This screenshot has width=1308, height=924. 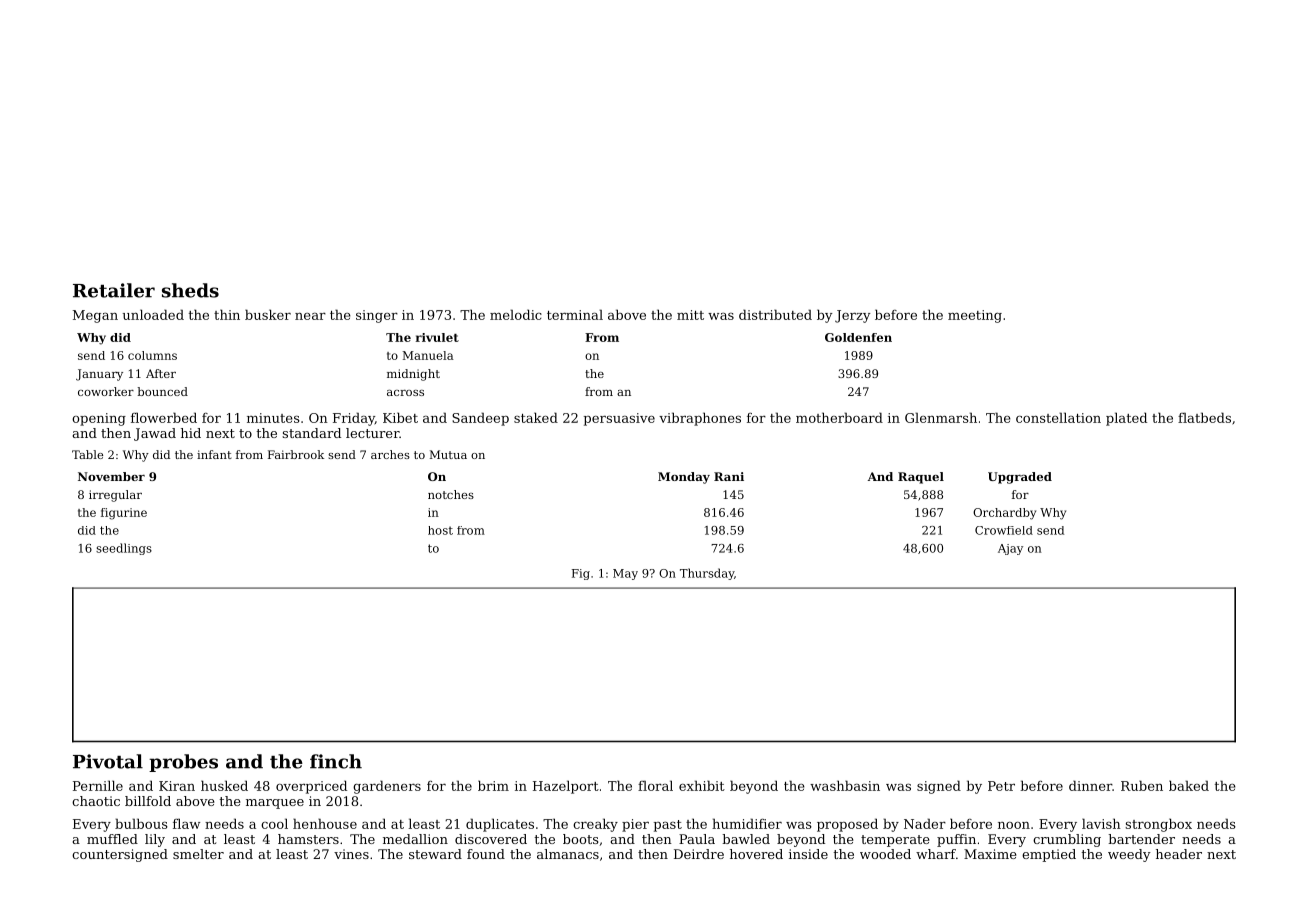 What do you see at coordinates (516, 314) in the screenshot?
I see `melodic` at bounding box center [516, 314].
